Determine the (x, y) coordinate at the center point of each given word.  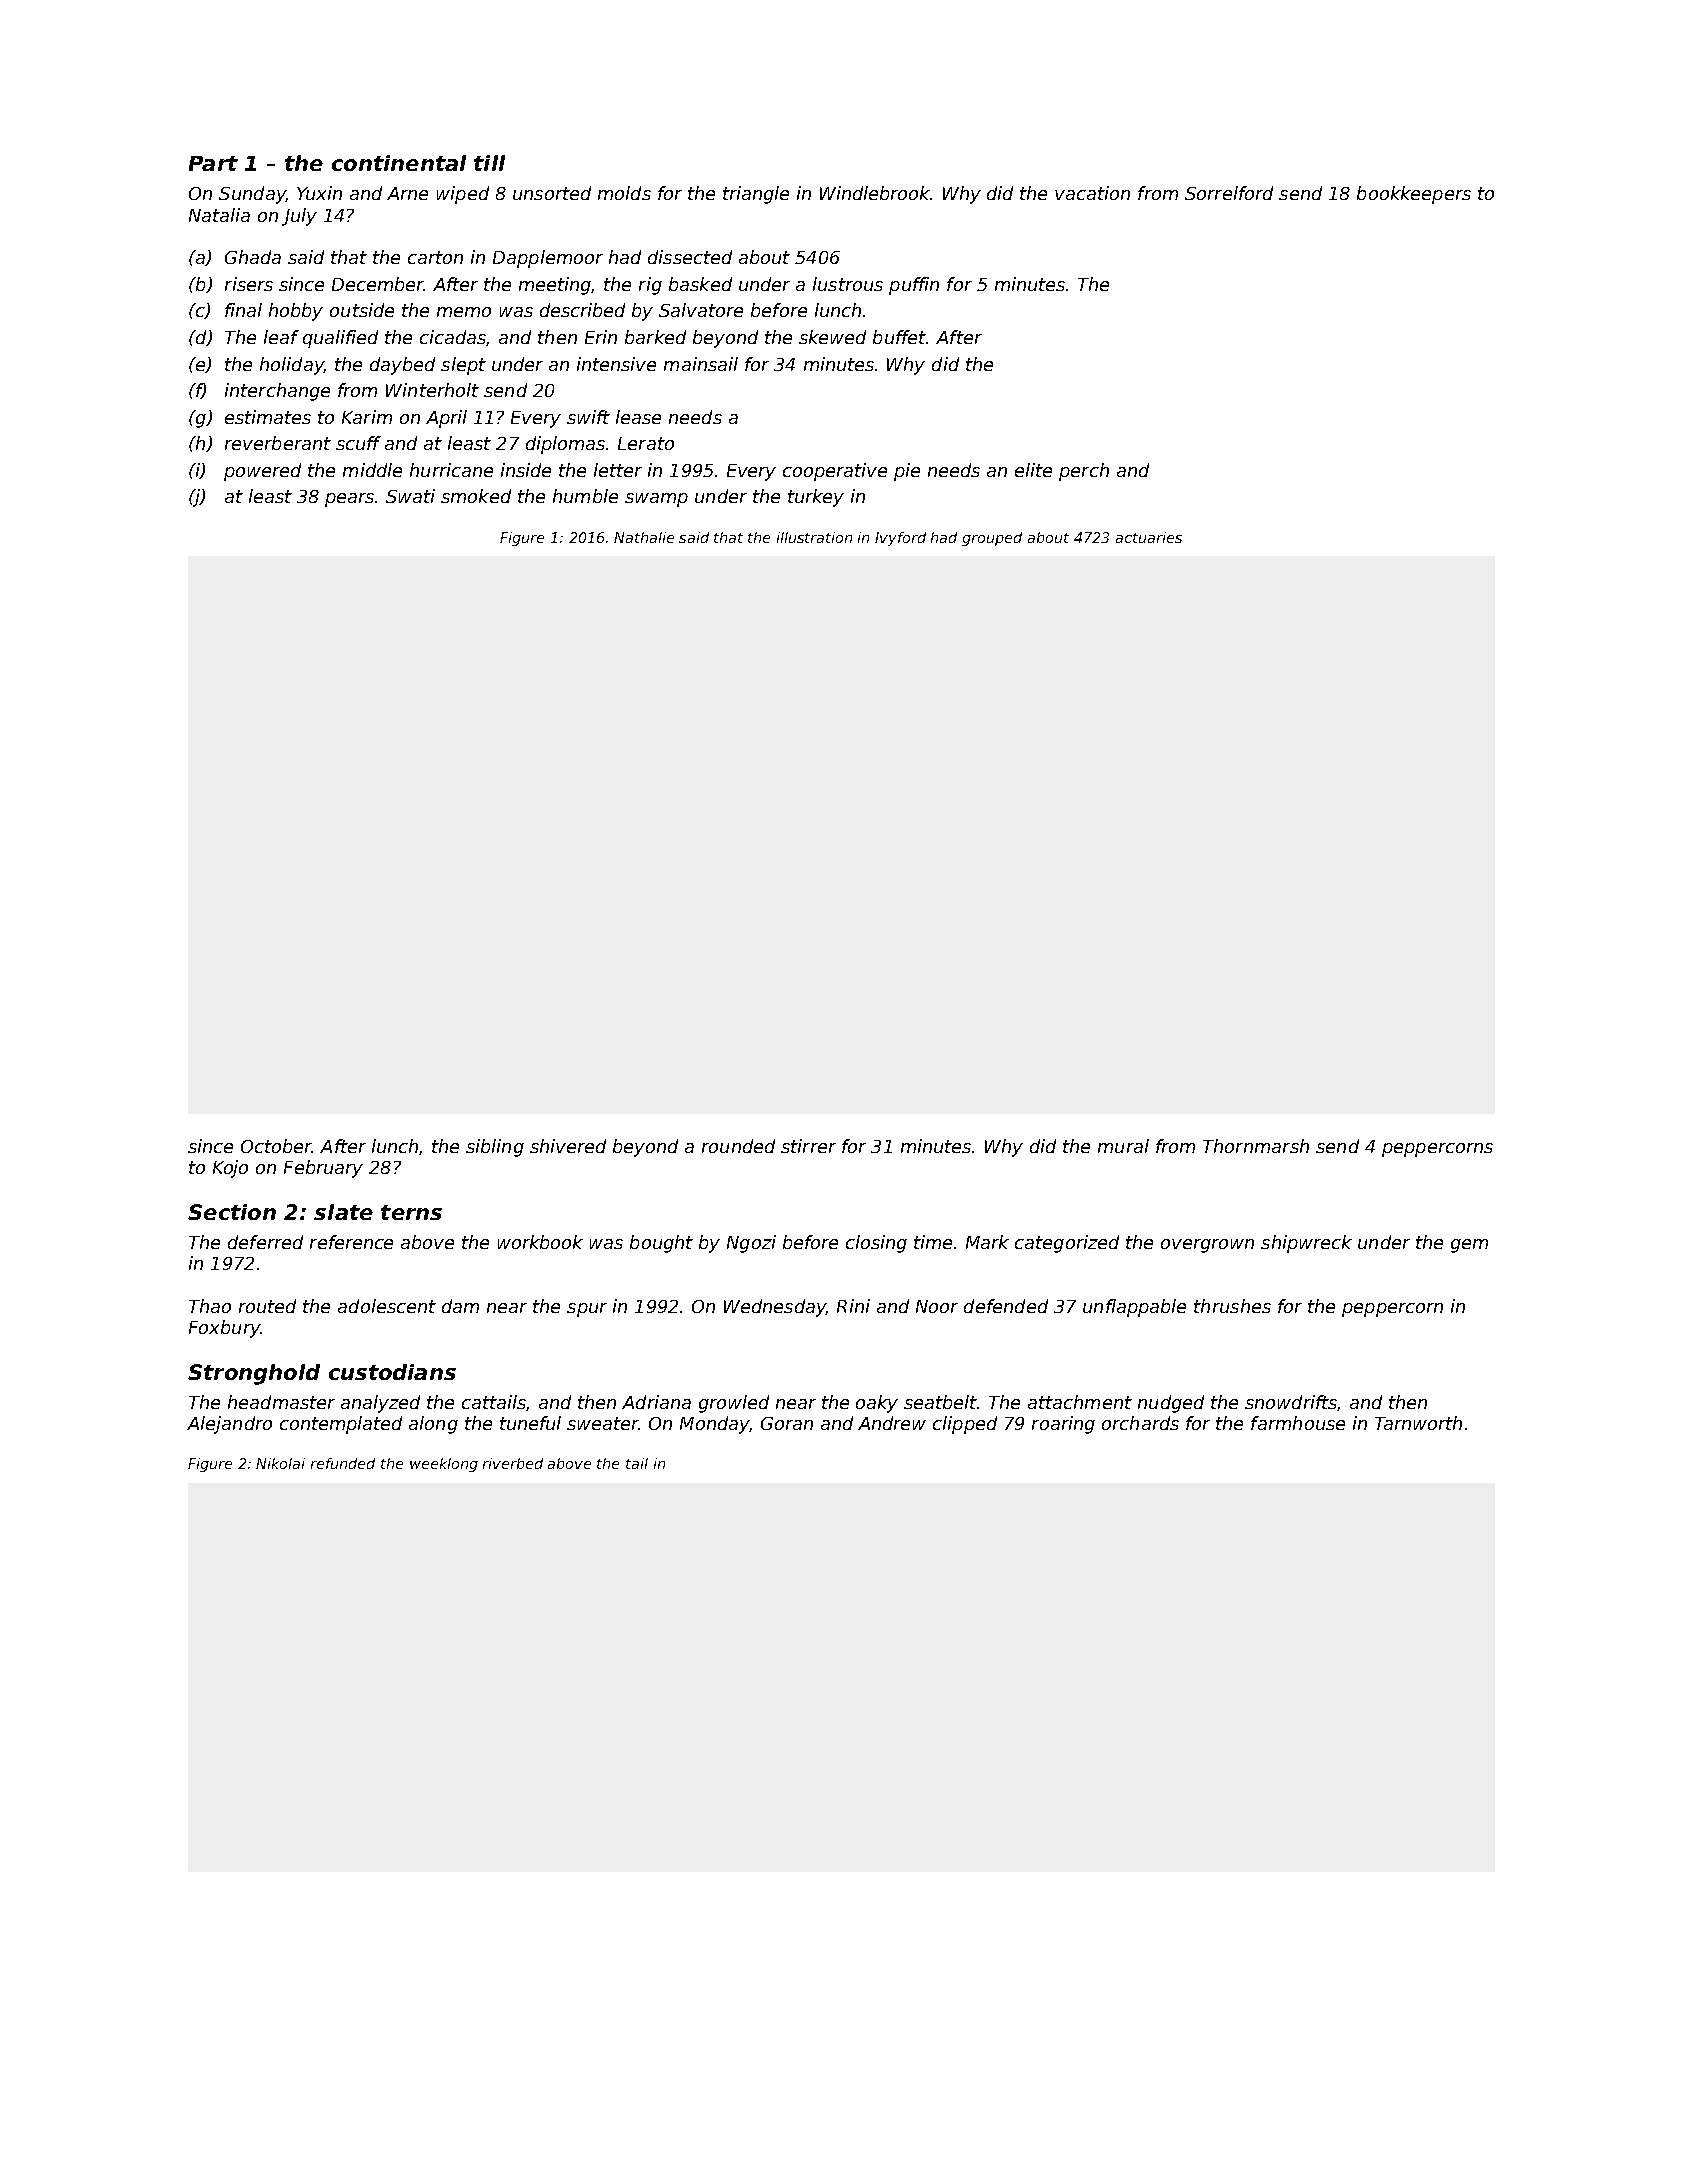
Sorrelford (1229, 193)
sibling (495, 1148)
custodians (392, 1372)
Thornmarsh (1256, 1146)
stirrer (808, 1146)
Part (213, 163)
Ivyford (900, 539)
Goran (787, 1423)
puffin (914, 286)
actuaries (1149, 537)
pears (349, 500)
